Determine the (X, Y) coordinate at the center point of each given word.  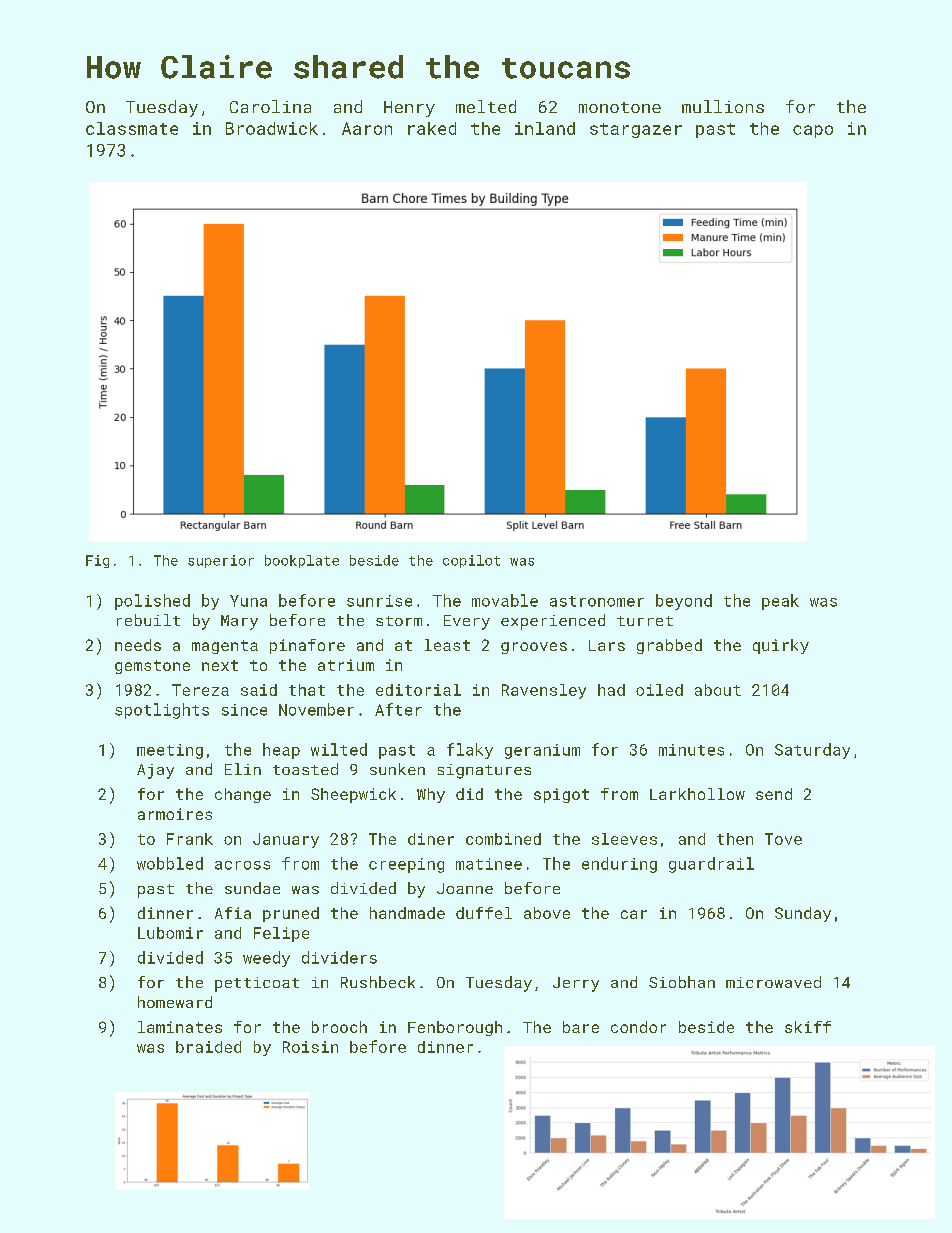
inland (545, 128)
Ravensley (544, 691)
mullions (723, 106)
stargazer (636, 130)
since (244, 710)
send (774, 794)
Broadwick (272, 128)
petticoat (257, 984)
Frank (190, 839)
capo (813, 131)
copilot (471, 561)
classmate (132, 128)
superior (221, 561)
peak (780, 602)
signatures (484, 771)
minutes (691, 750)
